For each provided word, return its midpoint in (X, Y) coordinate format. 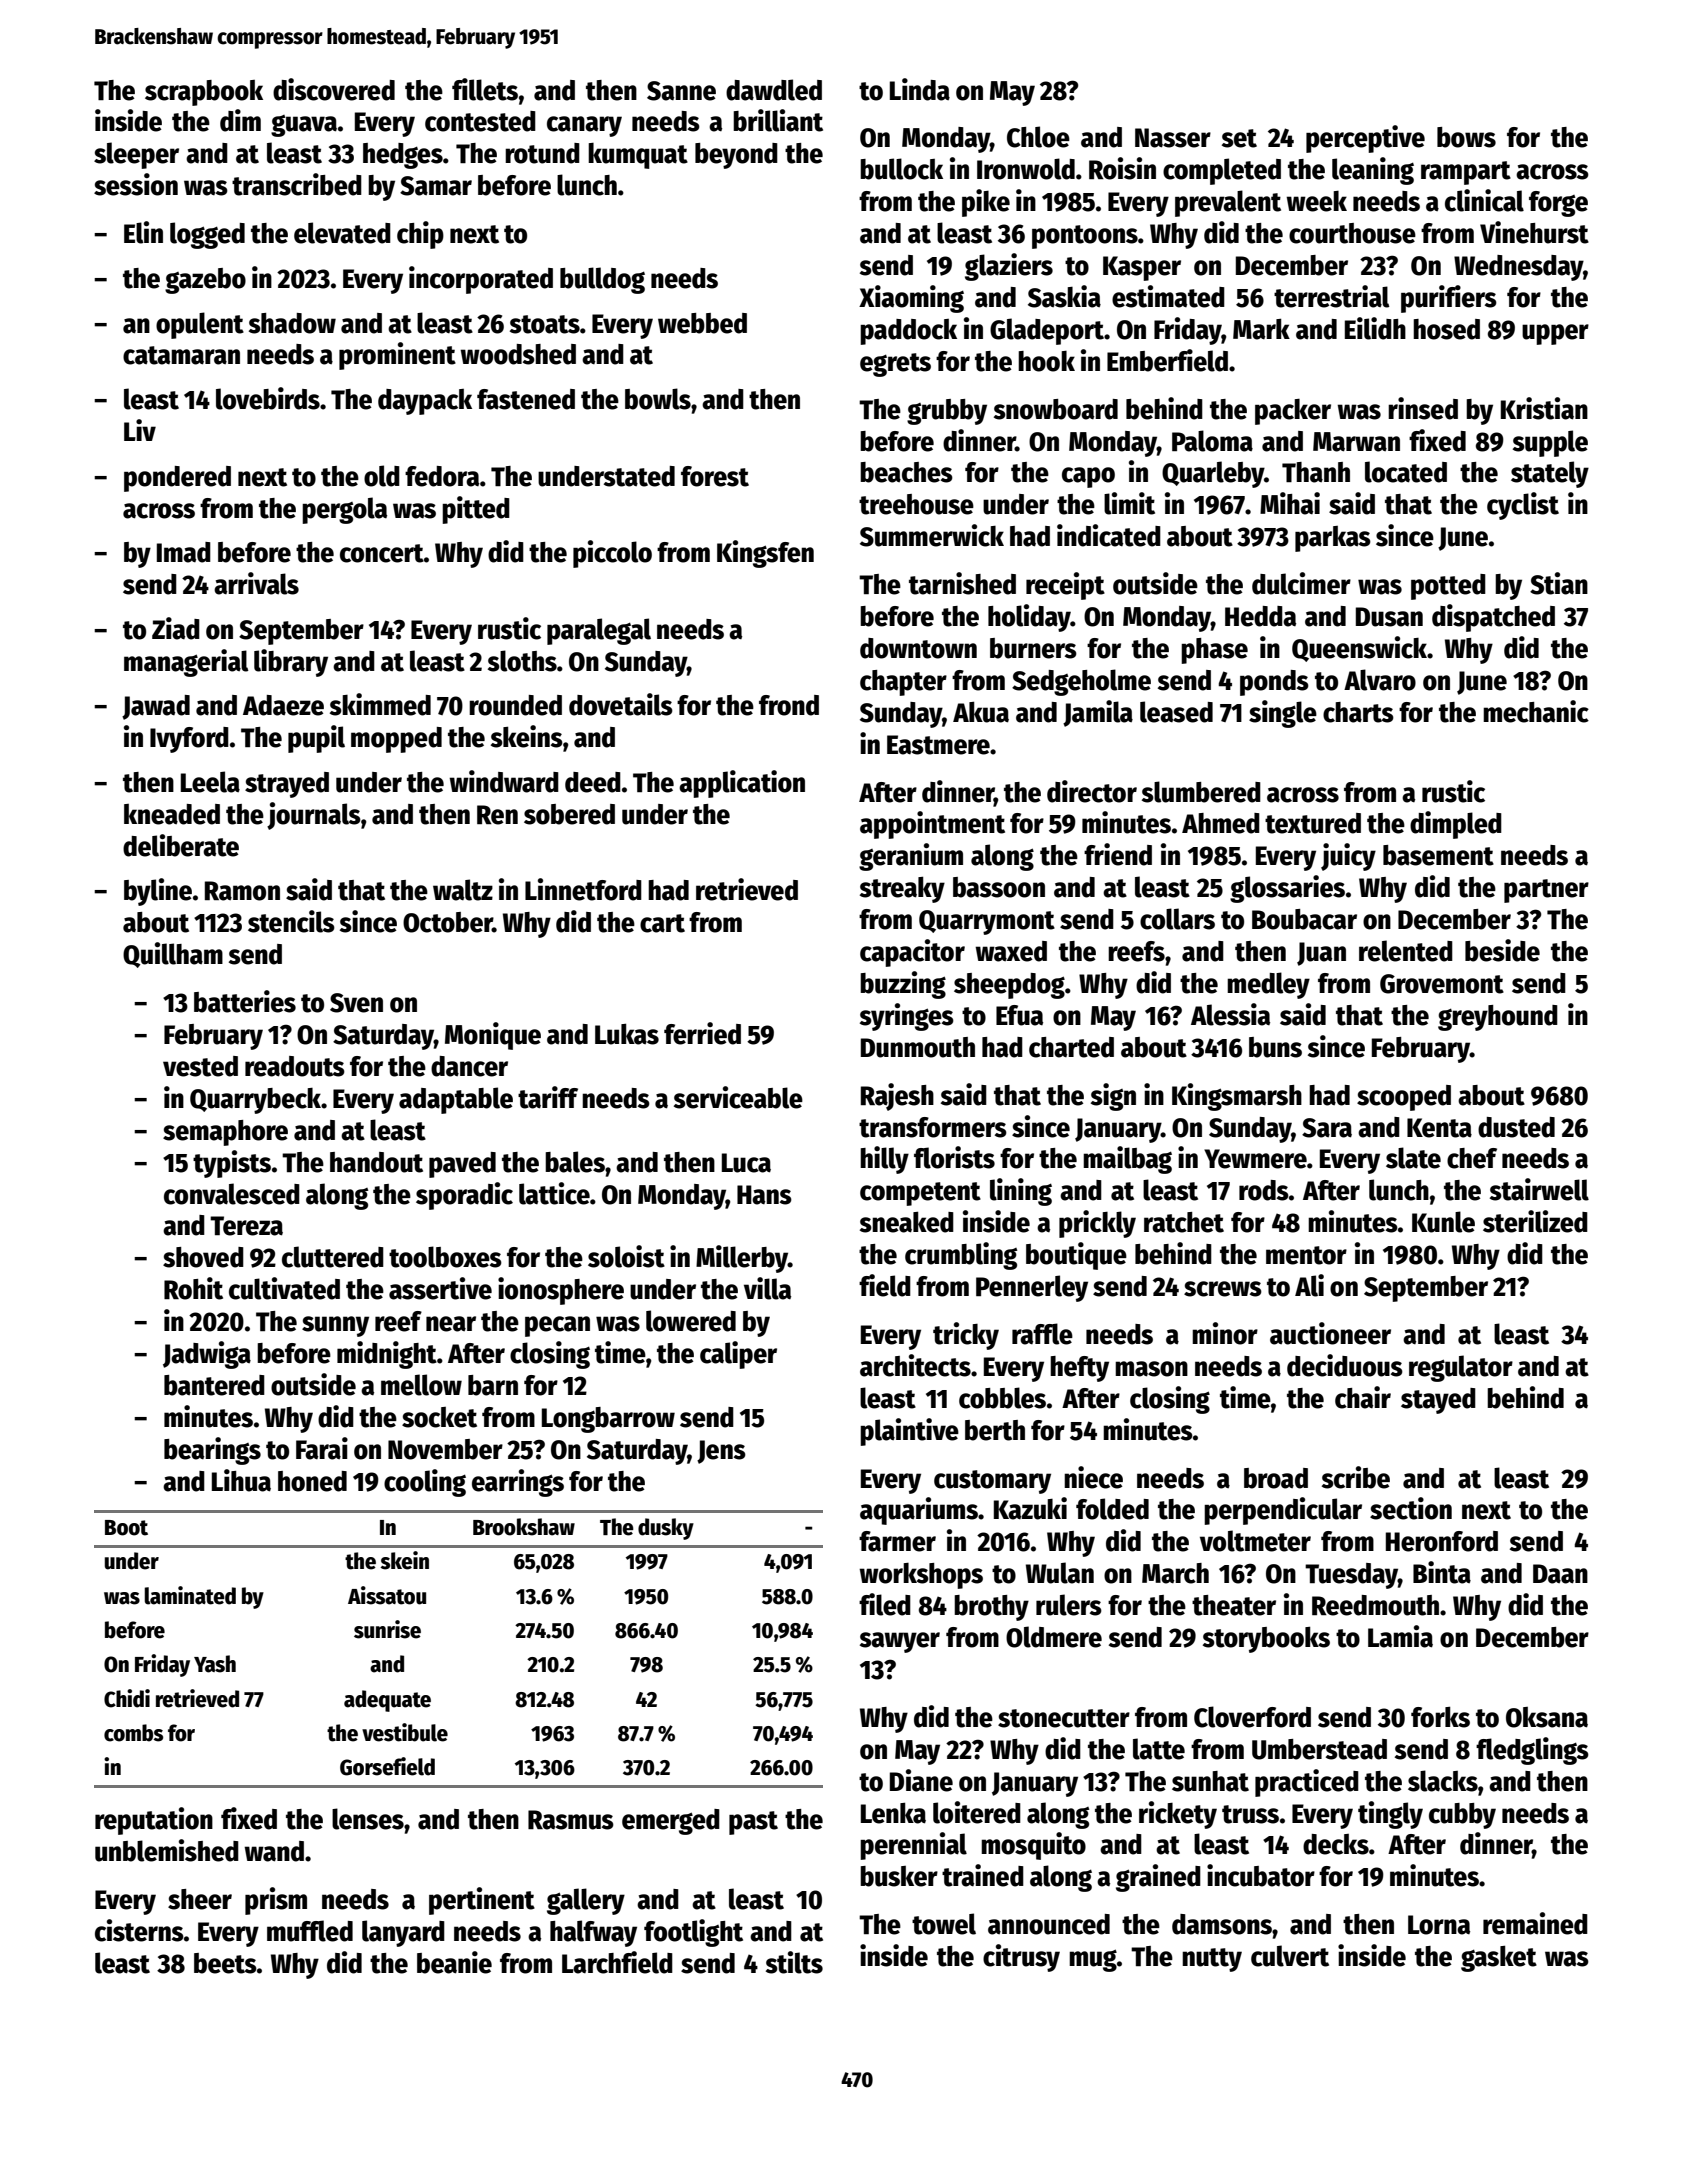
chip (420, 235)
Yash (215, 1664)
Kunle (1443, 1222)
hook (1046, 361)
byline (158, 892)
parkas (1333, 539)
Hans (764, 1195)
